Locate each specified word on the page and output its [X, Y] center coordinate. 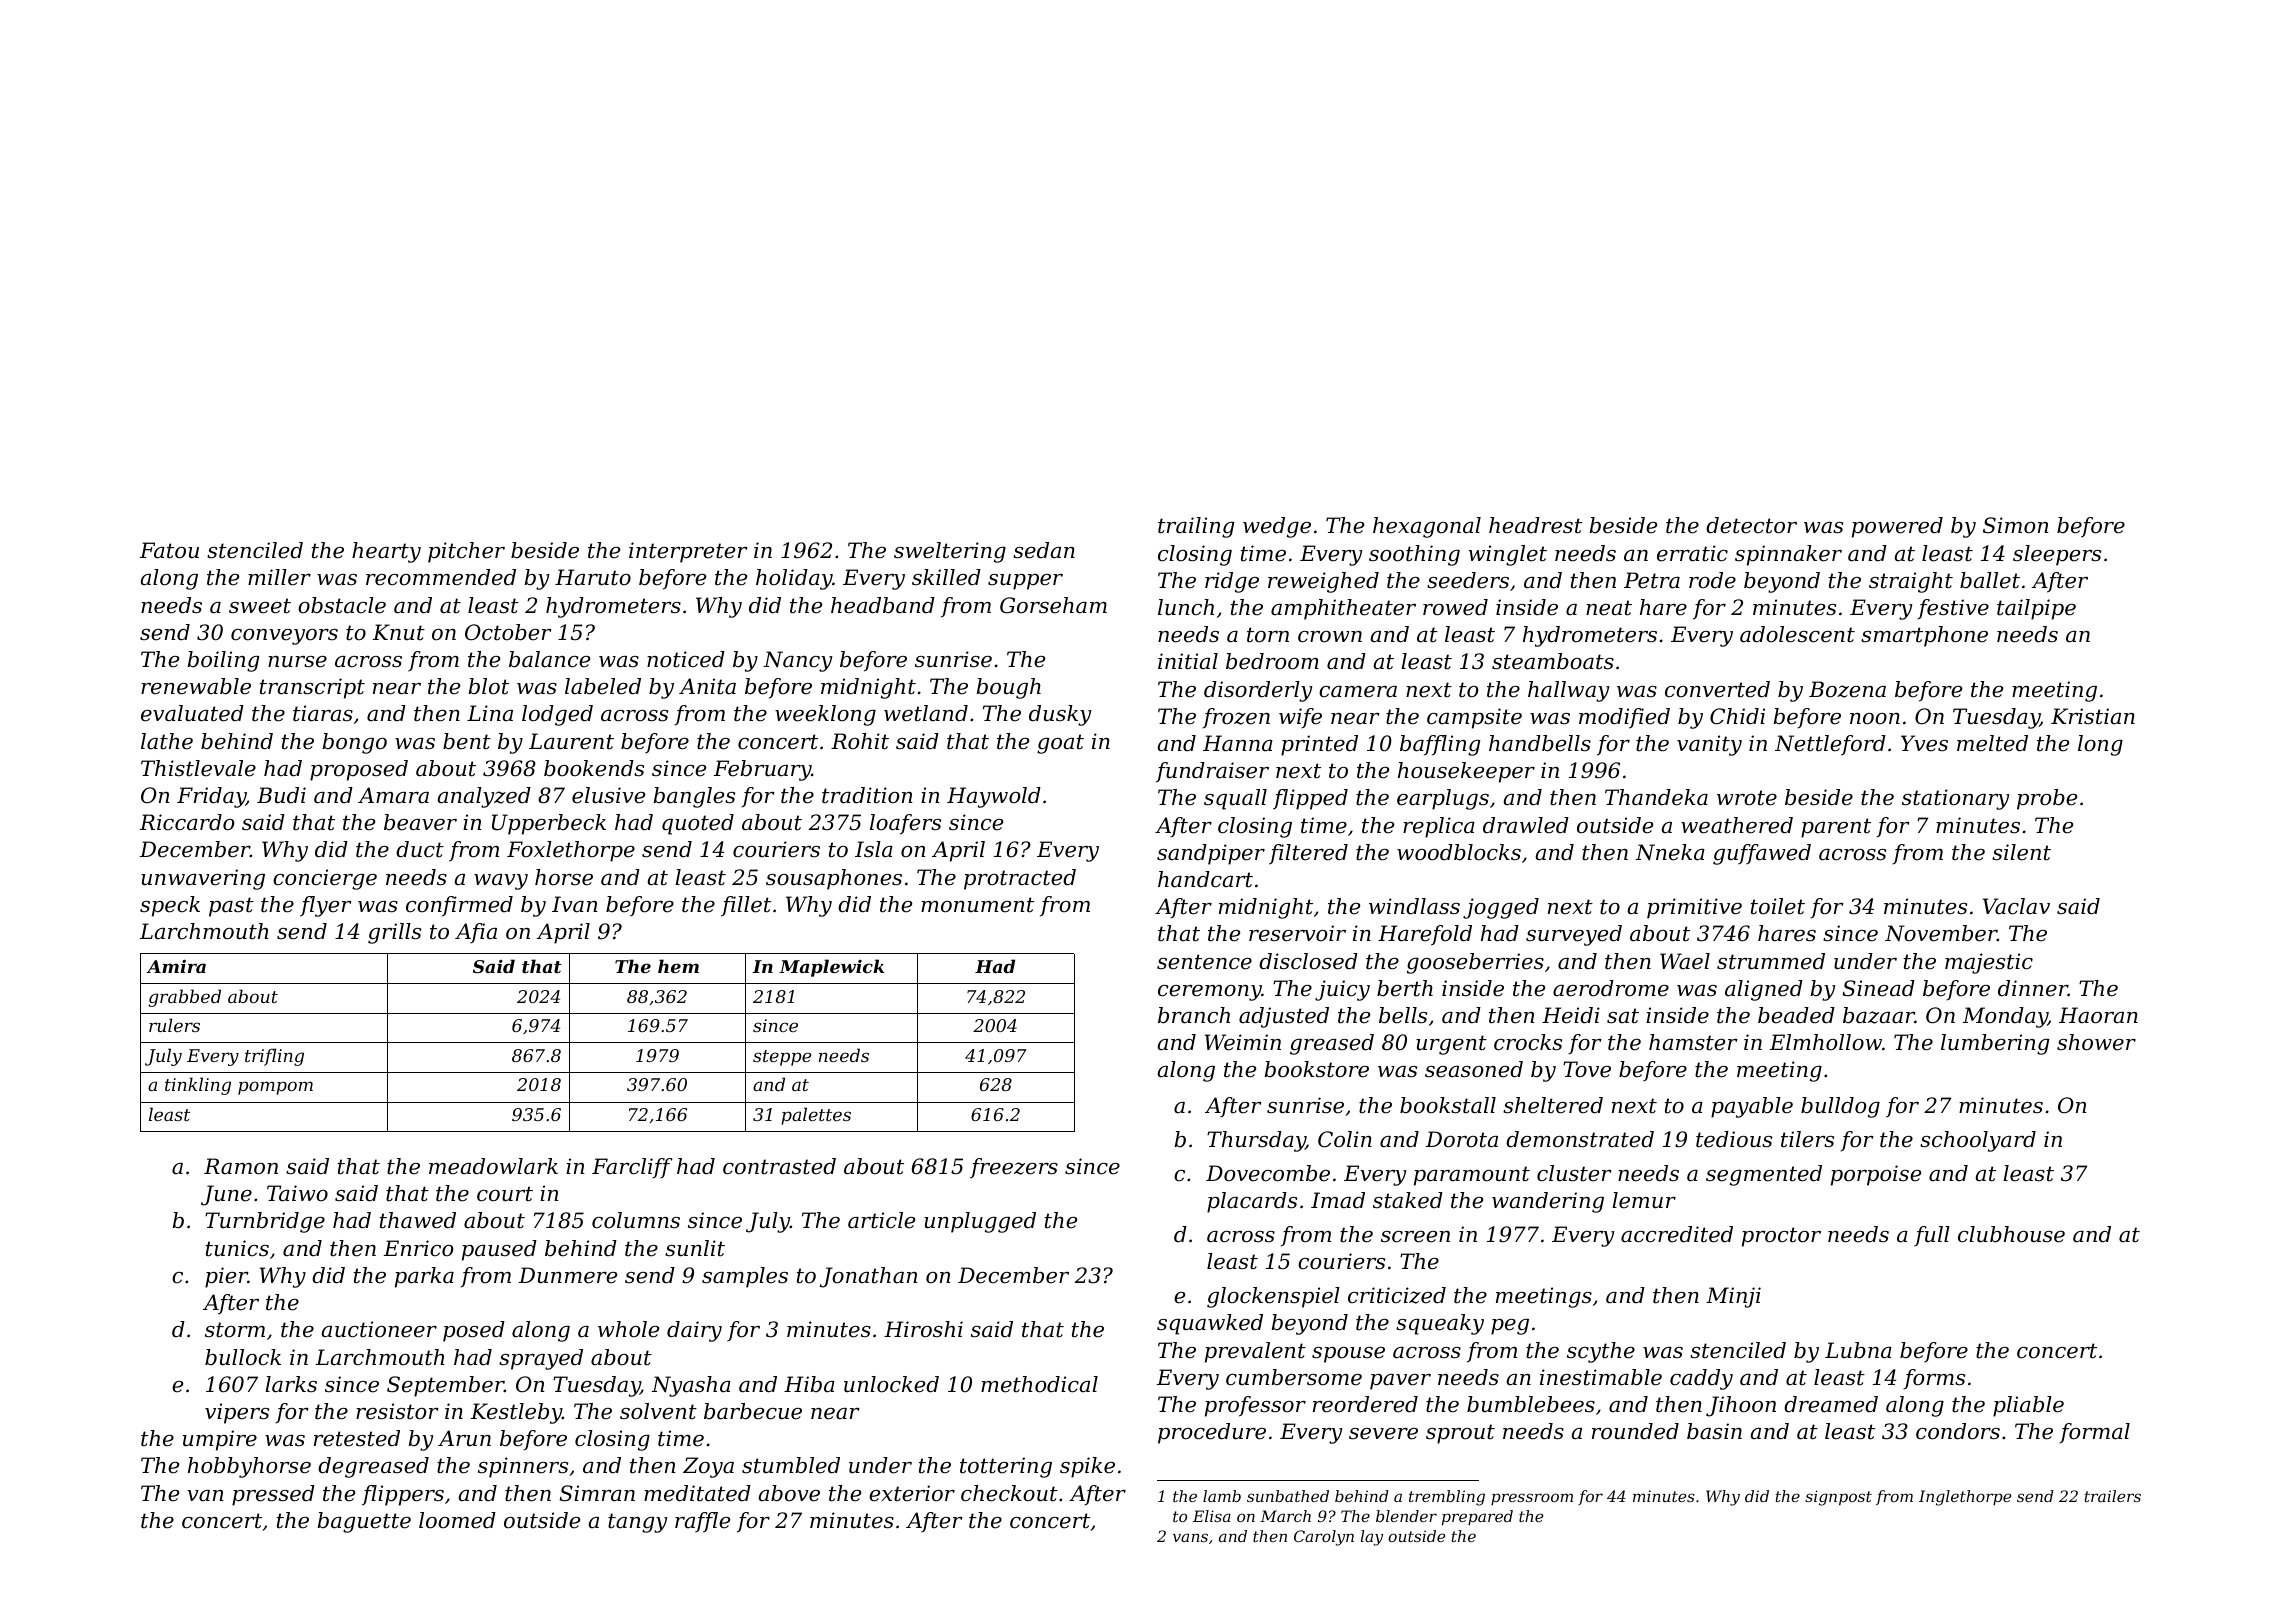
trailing [1196, 527]
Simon [2015, 525]
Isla [874, 849]
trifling [274, 1057]
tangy [637, 1523]
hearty [386, 552]
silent [2021, 852]
